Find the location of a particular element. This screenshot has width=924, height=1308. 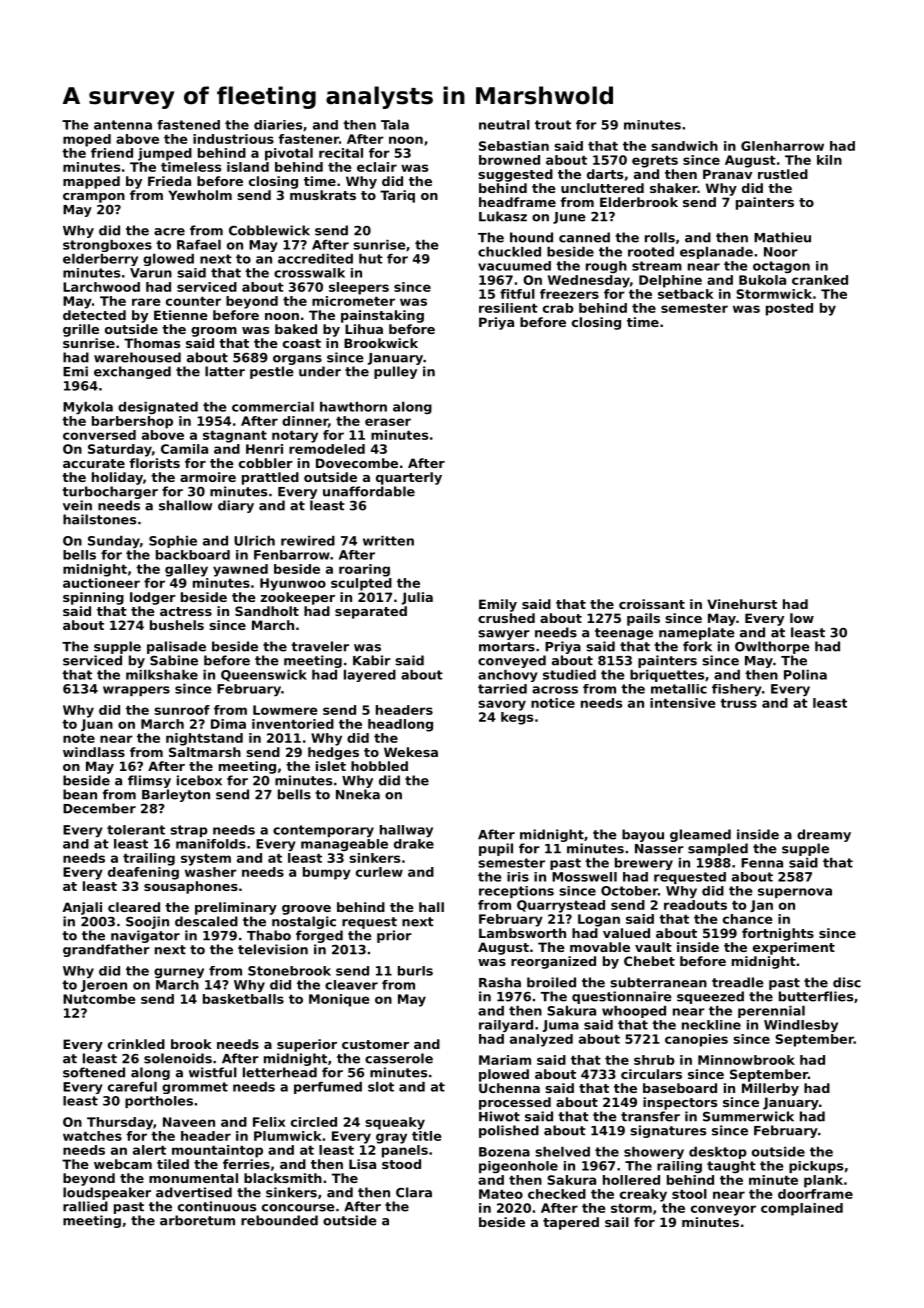

Glenharrow is located at coordinates (782, 146).
